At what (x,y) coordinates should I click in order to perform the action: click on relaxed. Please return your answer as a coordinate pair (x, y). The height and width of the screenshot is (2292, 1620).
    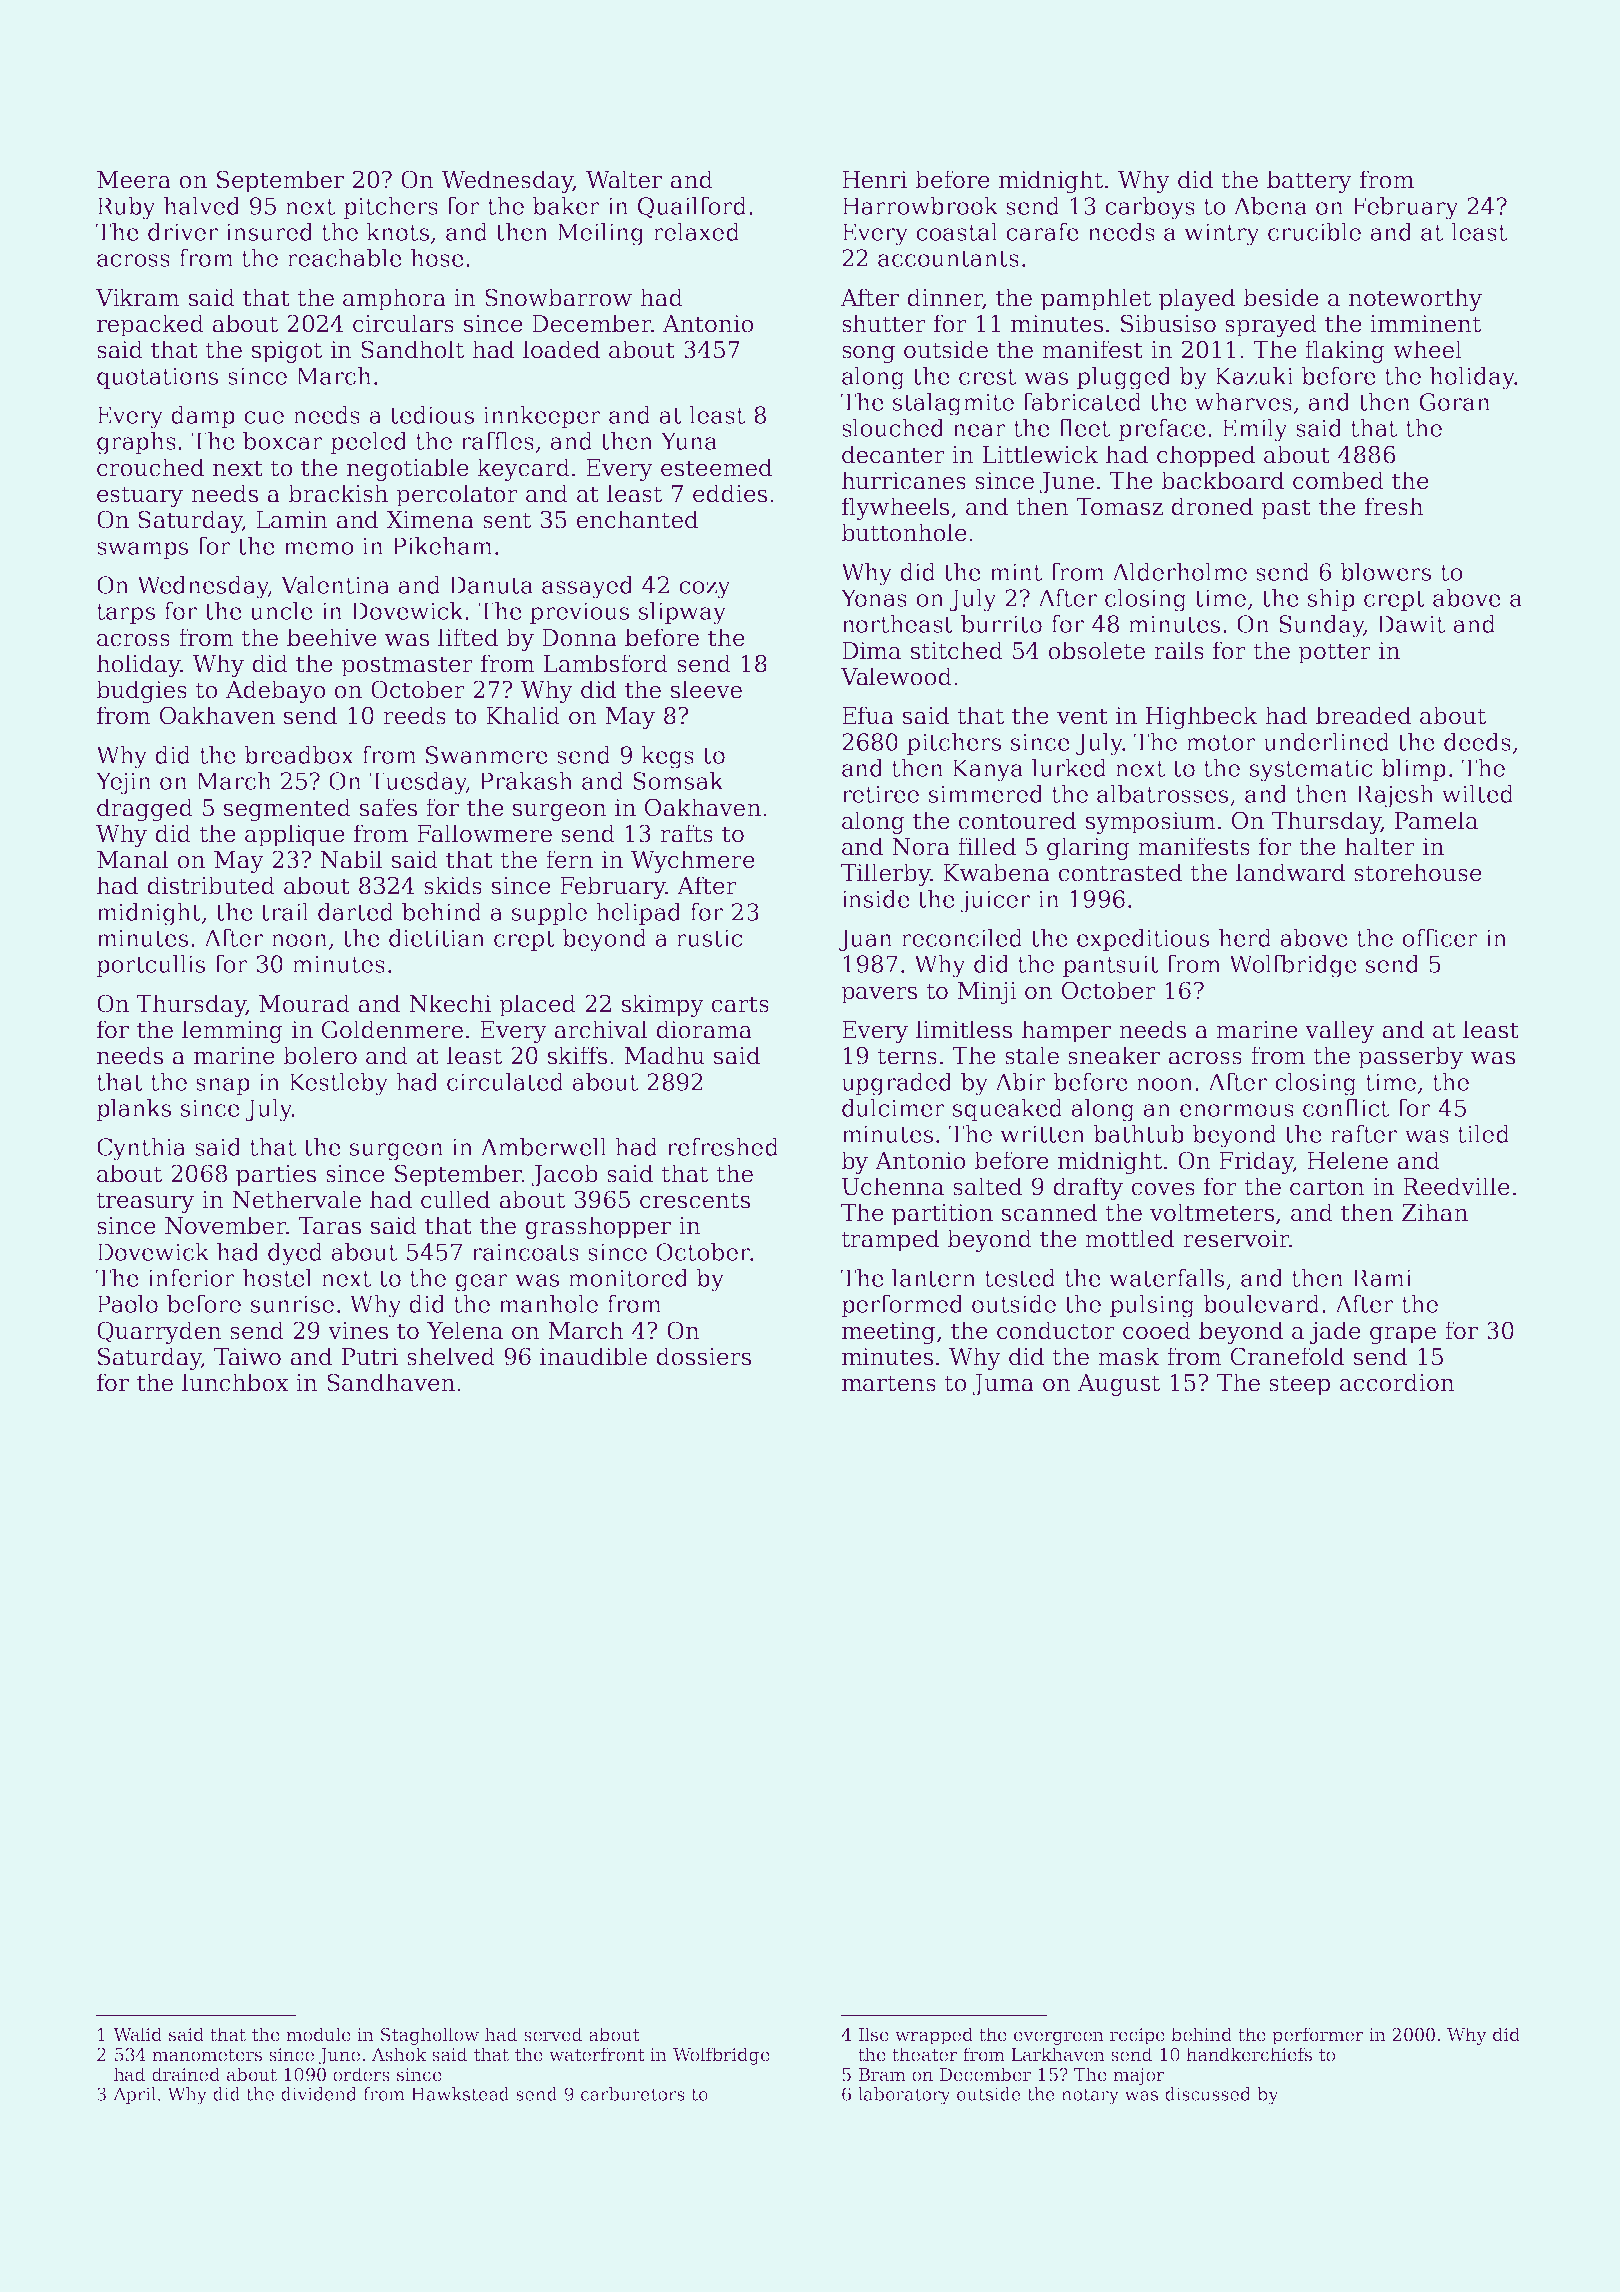
    Looking at the image, I should click on (696, 232).
